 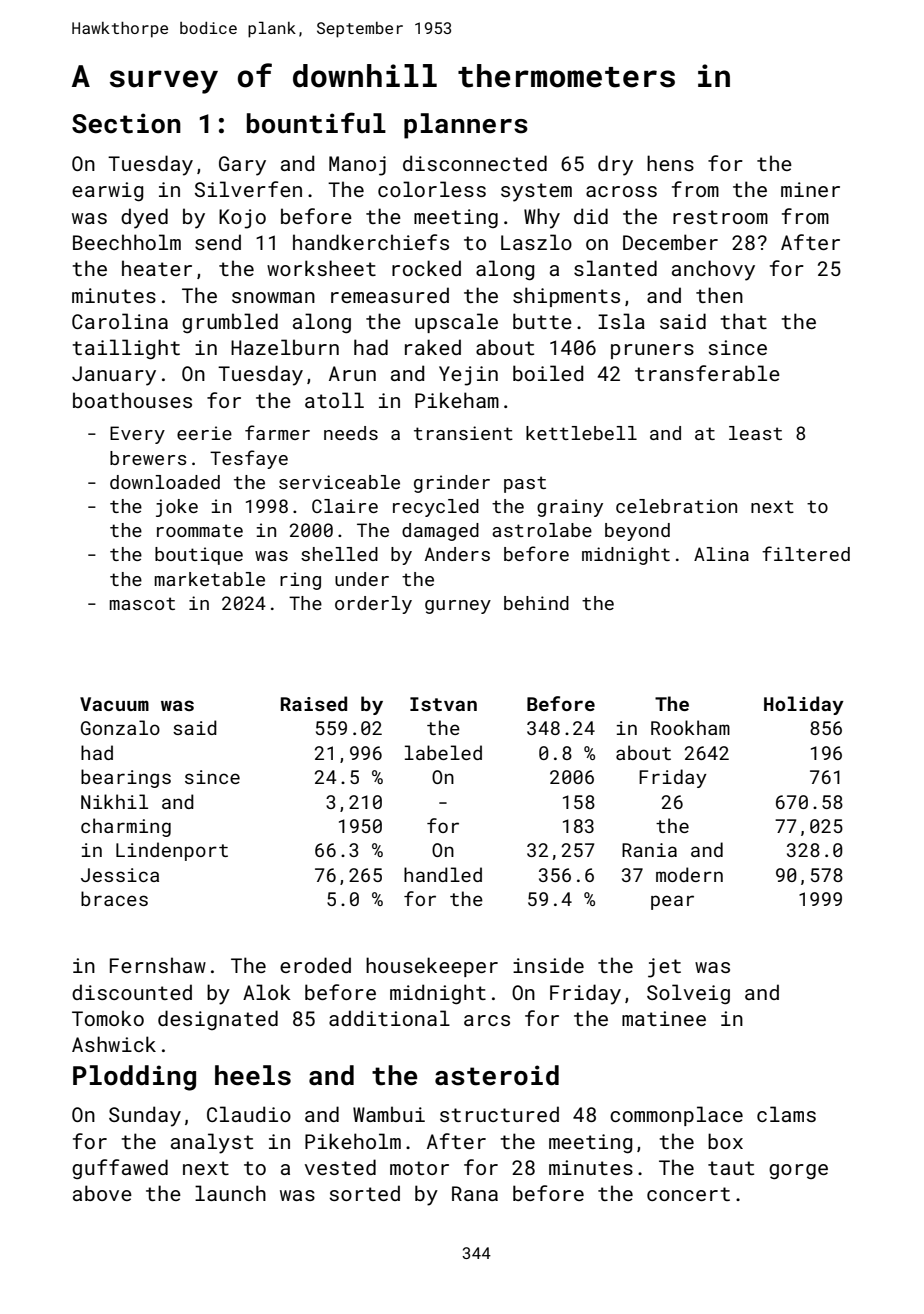 What do you see at coordinates (373, 605) in the document?
I see `orderly` at bounding box center [373, 605].
